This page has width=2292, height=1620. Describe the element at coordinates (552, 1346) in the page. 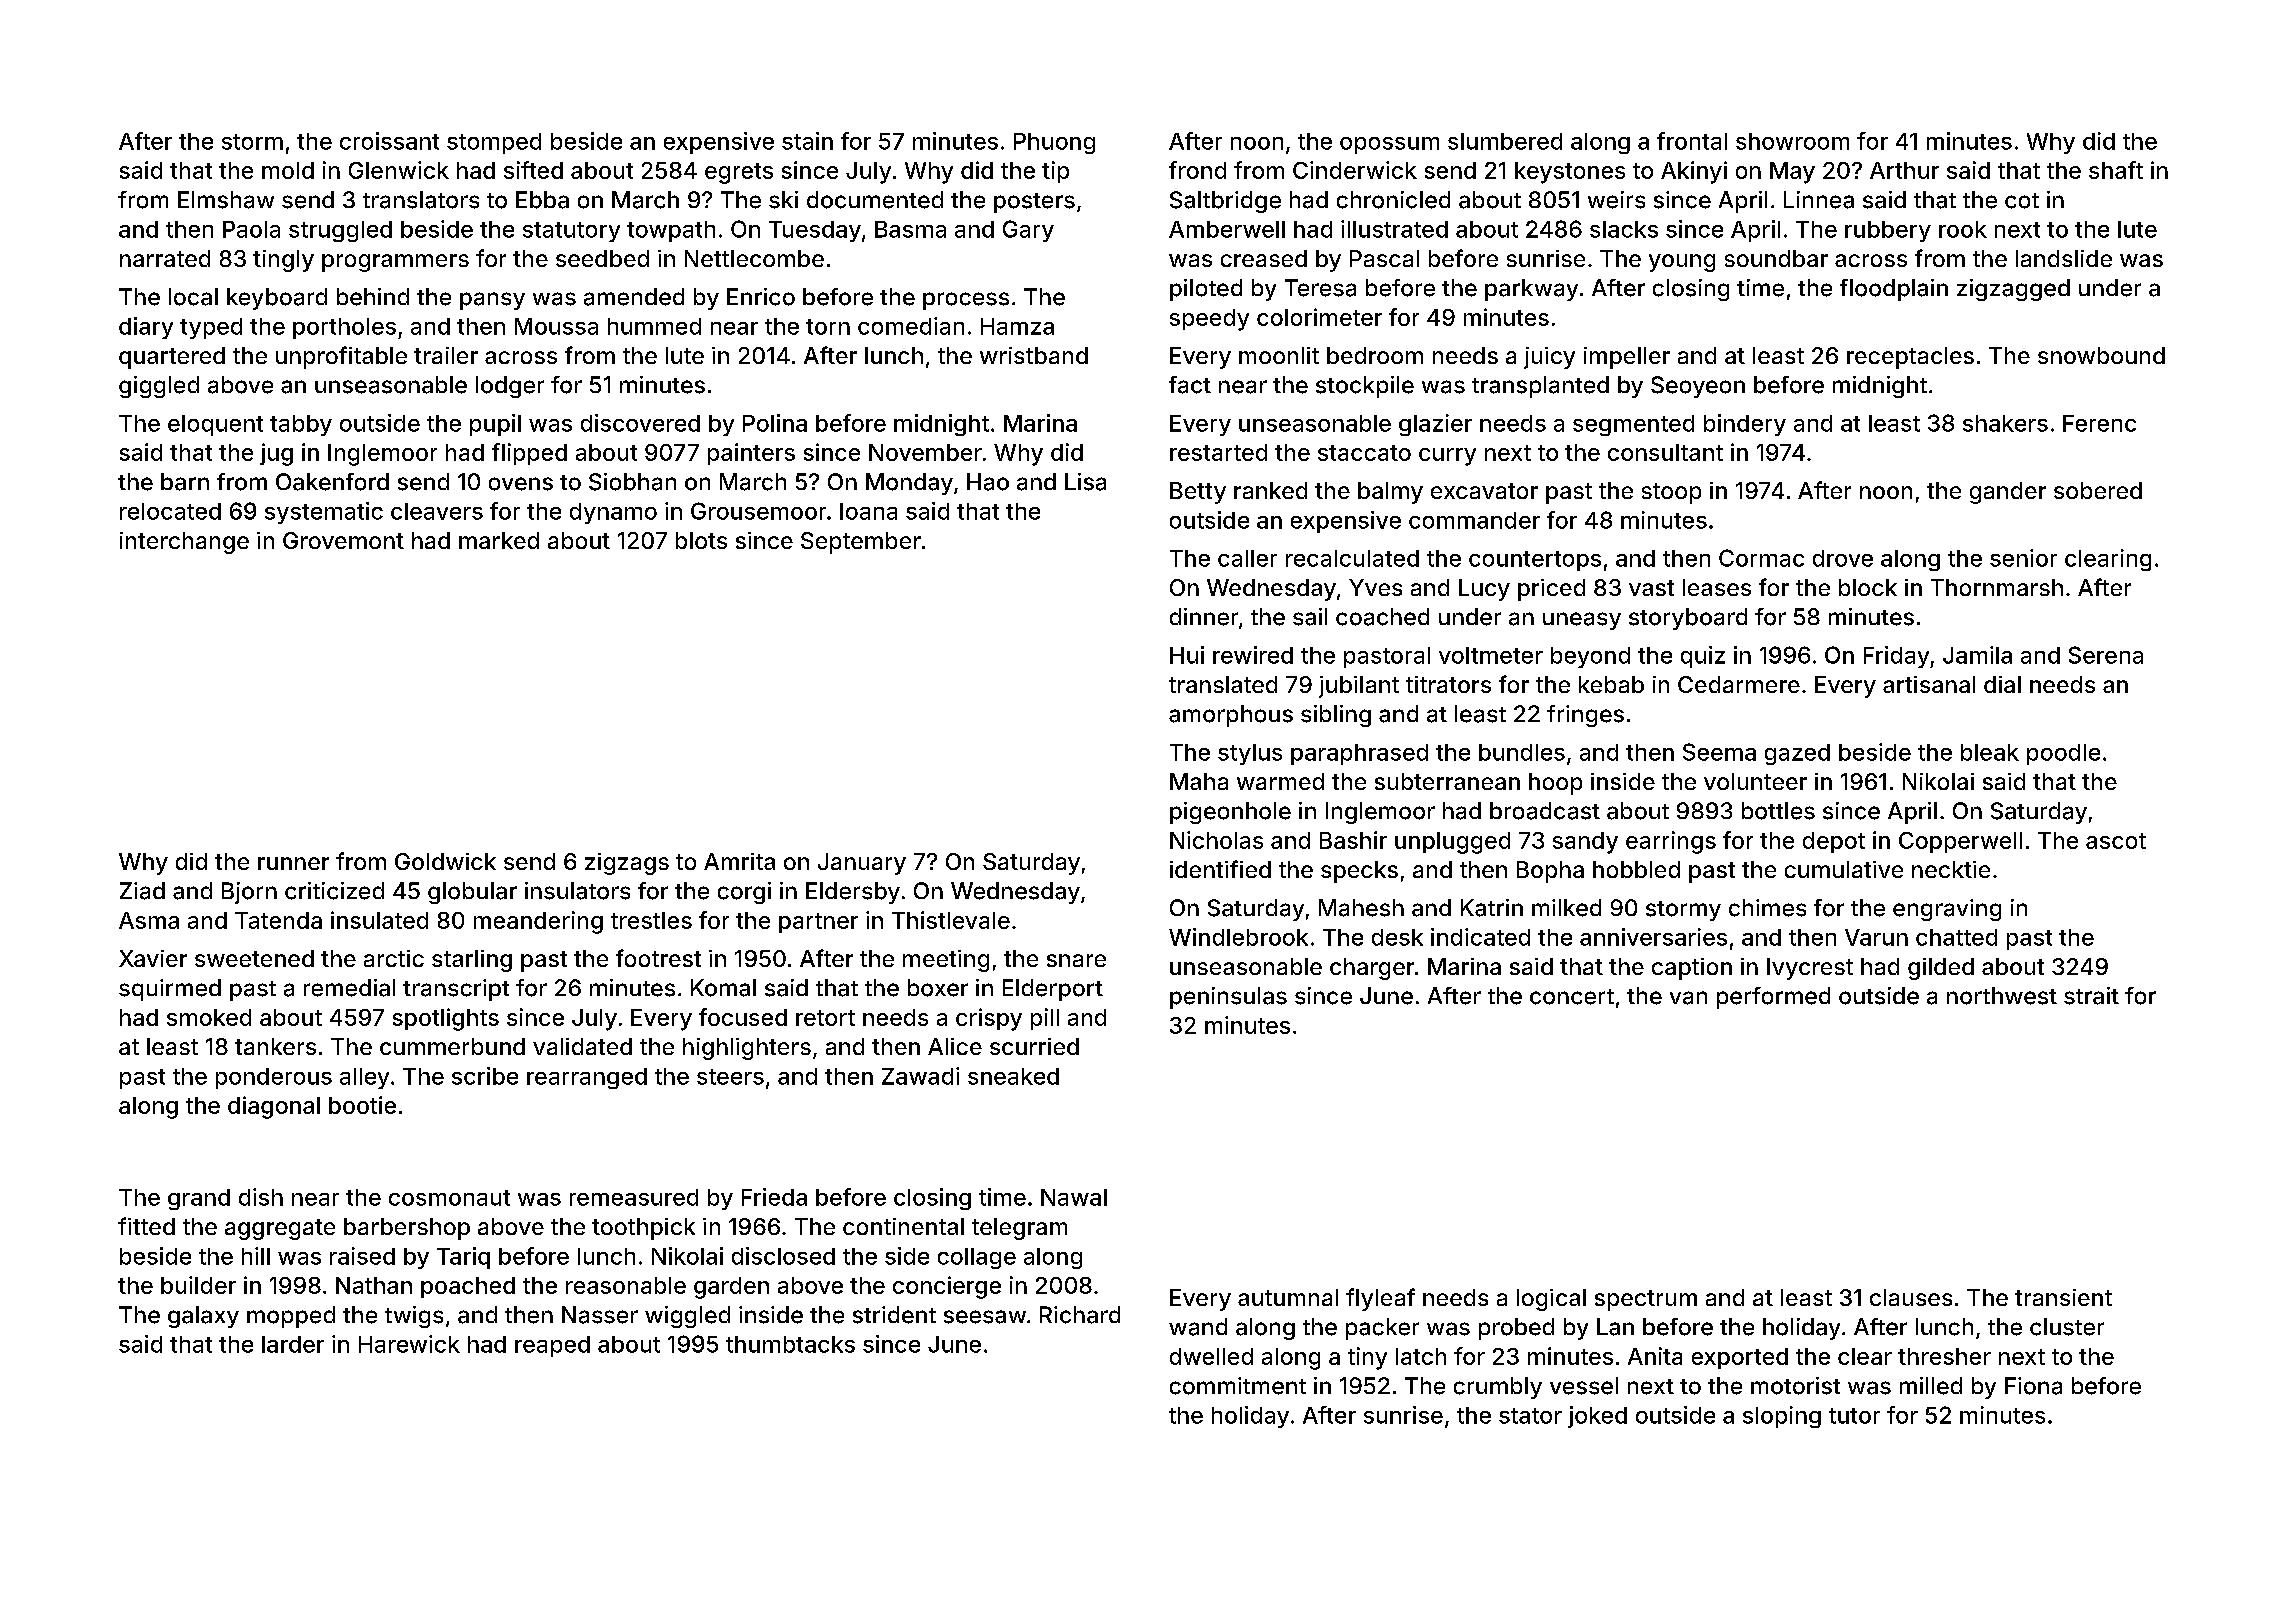

I see `reaped` at that location.
